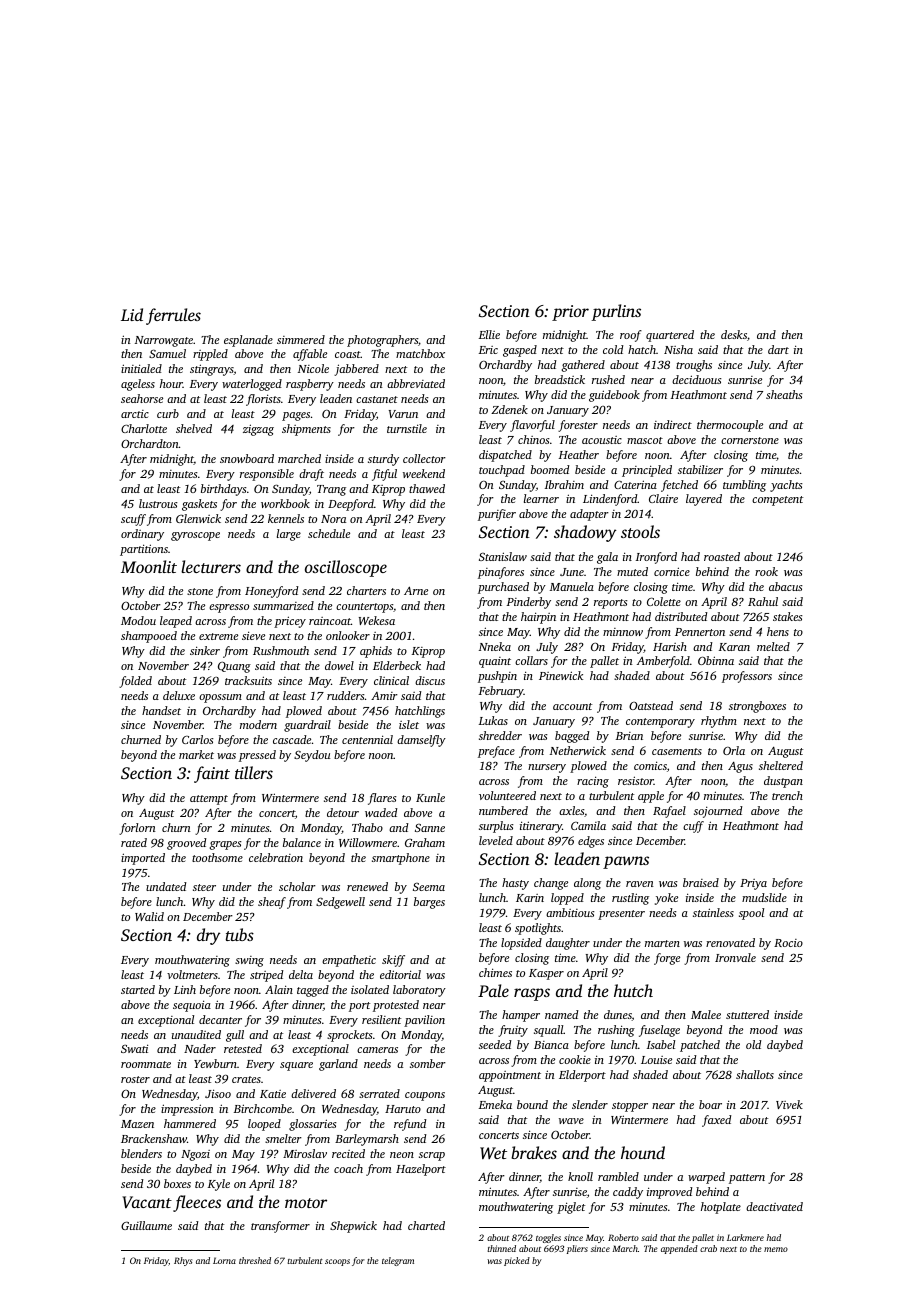 The width and height of the screenshot is (924, 1308). What do you see at coordinates (616, 312) in the screenshot?
I see `purlins` at bounding box center [616, 312].
